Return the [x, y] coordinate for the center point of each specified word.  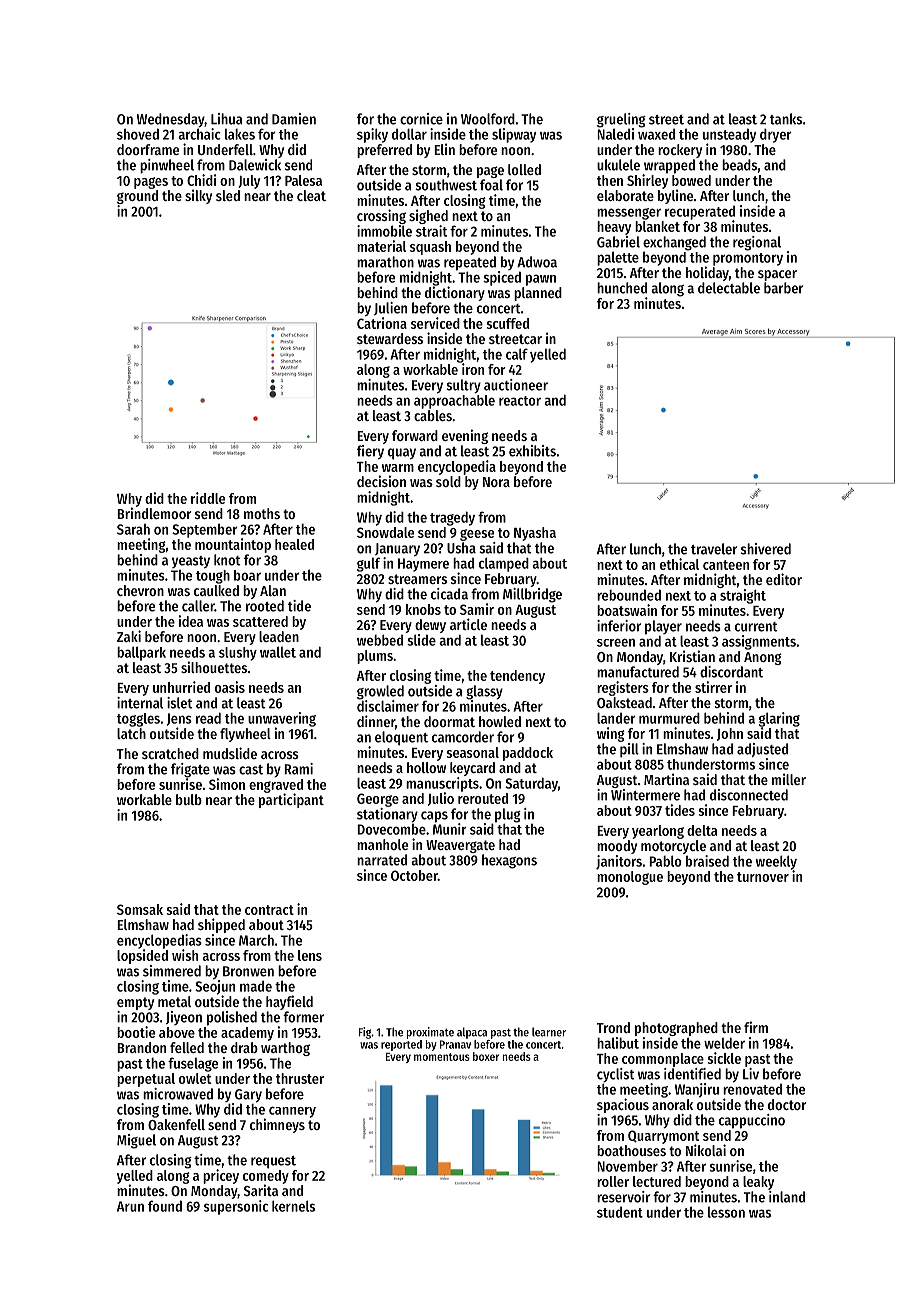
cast [251, 770]
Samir [477, 609]
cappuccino [752, 1121]
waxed [656, 134]
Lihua [227, 119]
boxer [486, 1056]
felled [187, 1047]
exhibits [532, 451]
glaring [779, 719]
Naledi [615, 134]
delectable [729, 288]
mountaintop [233, 545]
